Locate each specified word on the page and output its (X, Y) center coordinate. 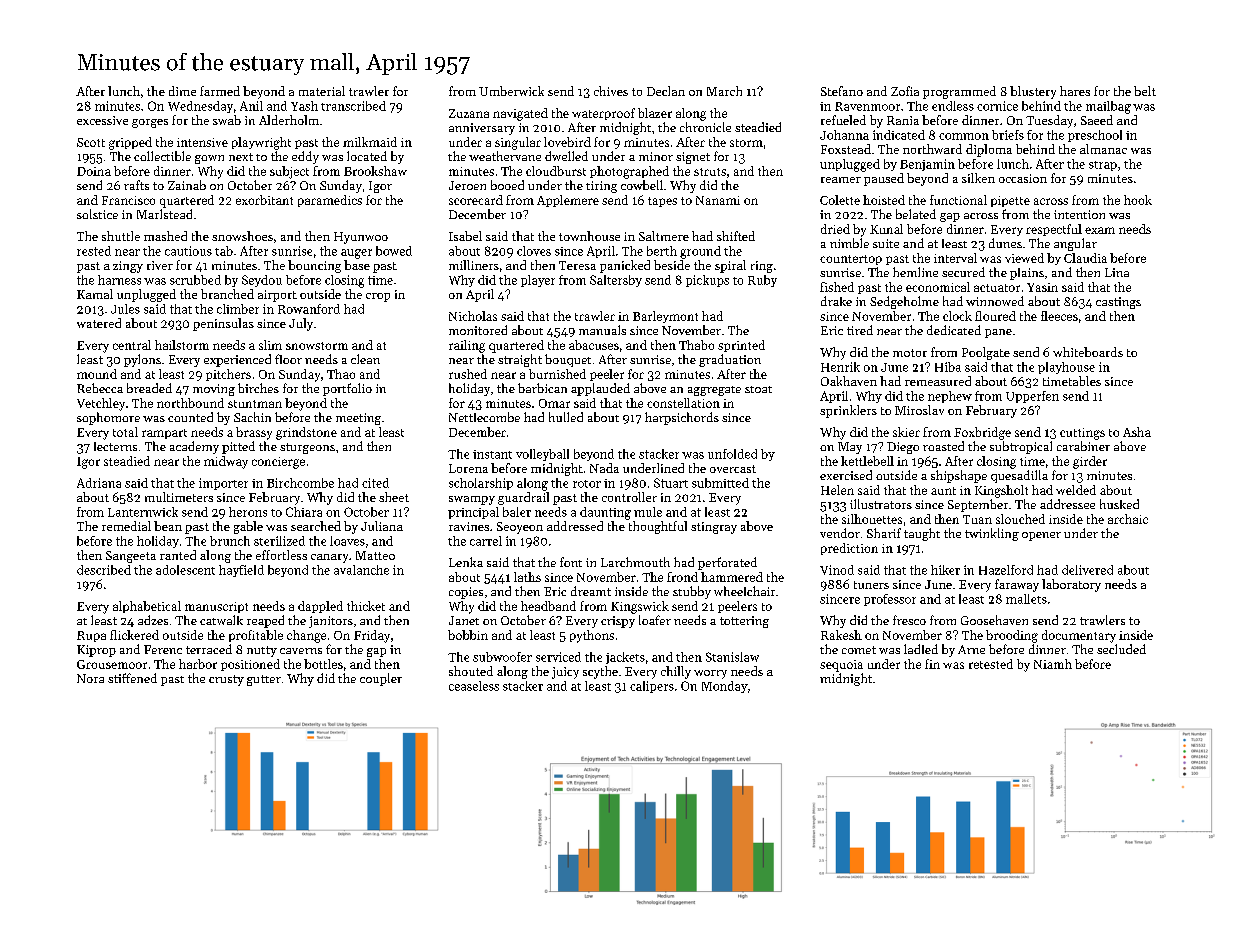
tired (860, 330)
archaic (1128, 519)
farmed (220, 91)
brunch (230, 541)
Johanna (844, 135)
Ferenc (163, 649)
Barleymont (665, 317)
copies (466, 593)
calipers (652, 687)
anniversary (482, 129)
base (357, 265)
